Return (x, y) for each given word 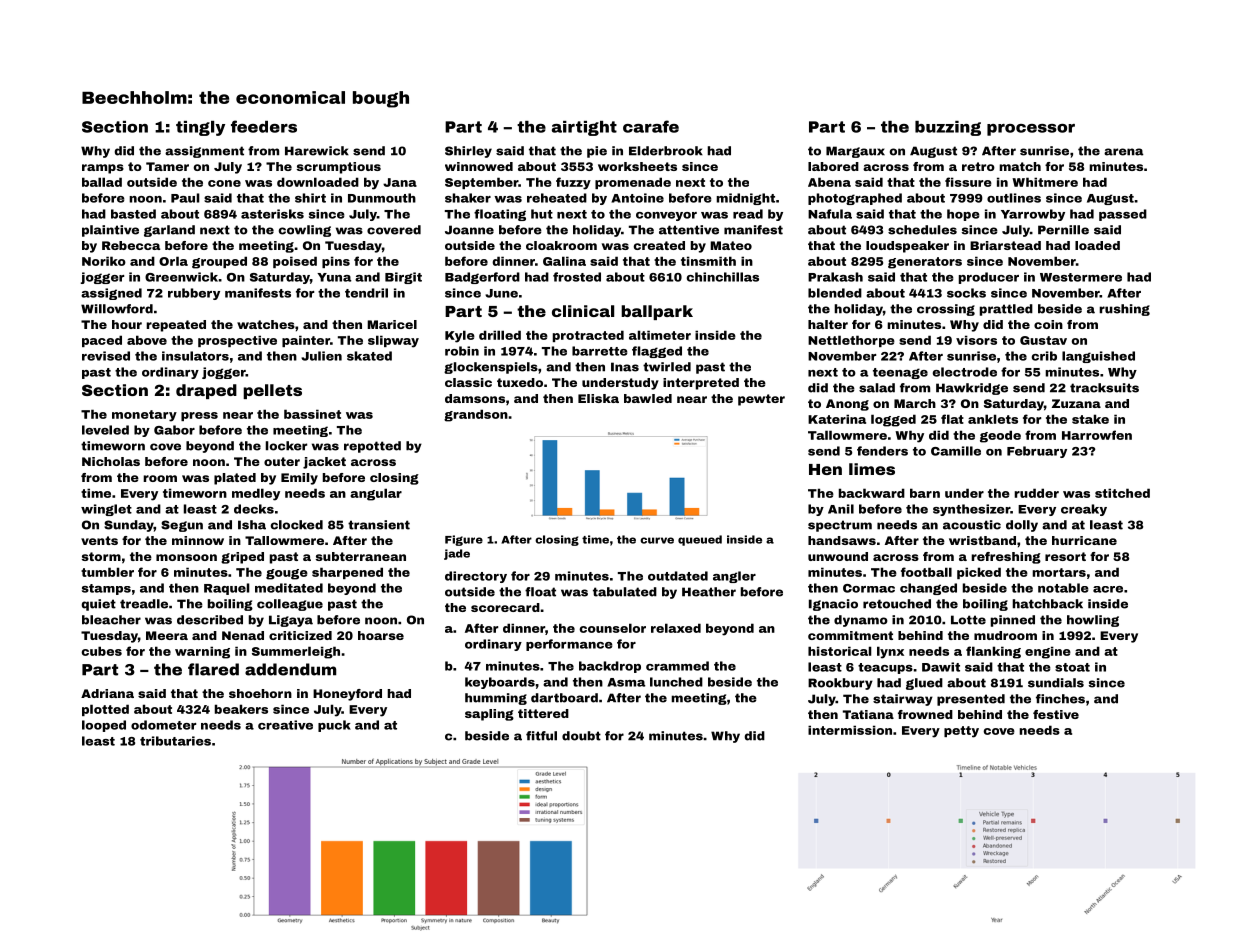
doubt (581, 736)
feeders (264, 126)
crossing (946, 310)
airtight (584, 128)
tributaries (175, 741)
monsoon (186, 557)
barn (925, 493)
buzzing (948, 128)
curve (657, 540)
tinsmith (708, 261)
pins (336, 262)
